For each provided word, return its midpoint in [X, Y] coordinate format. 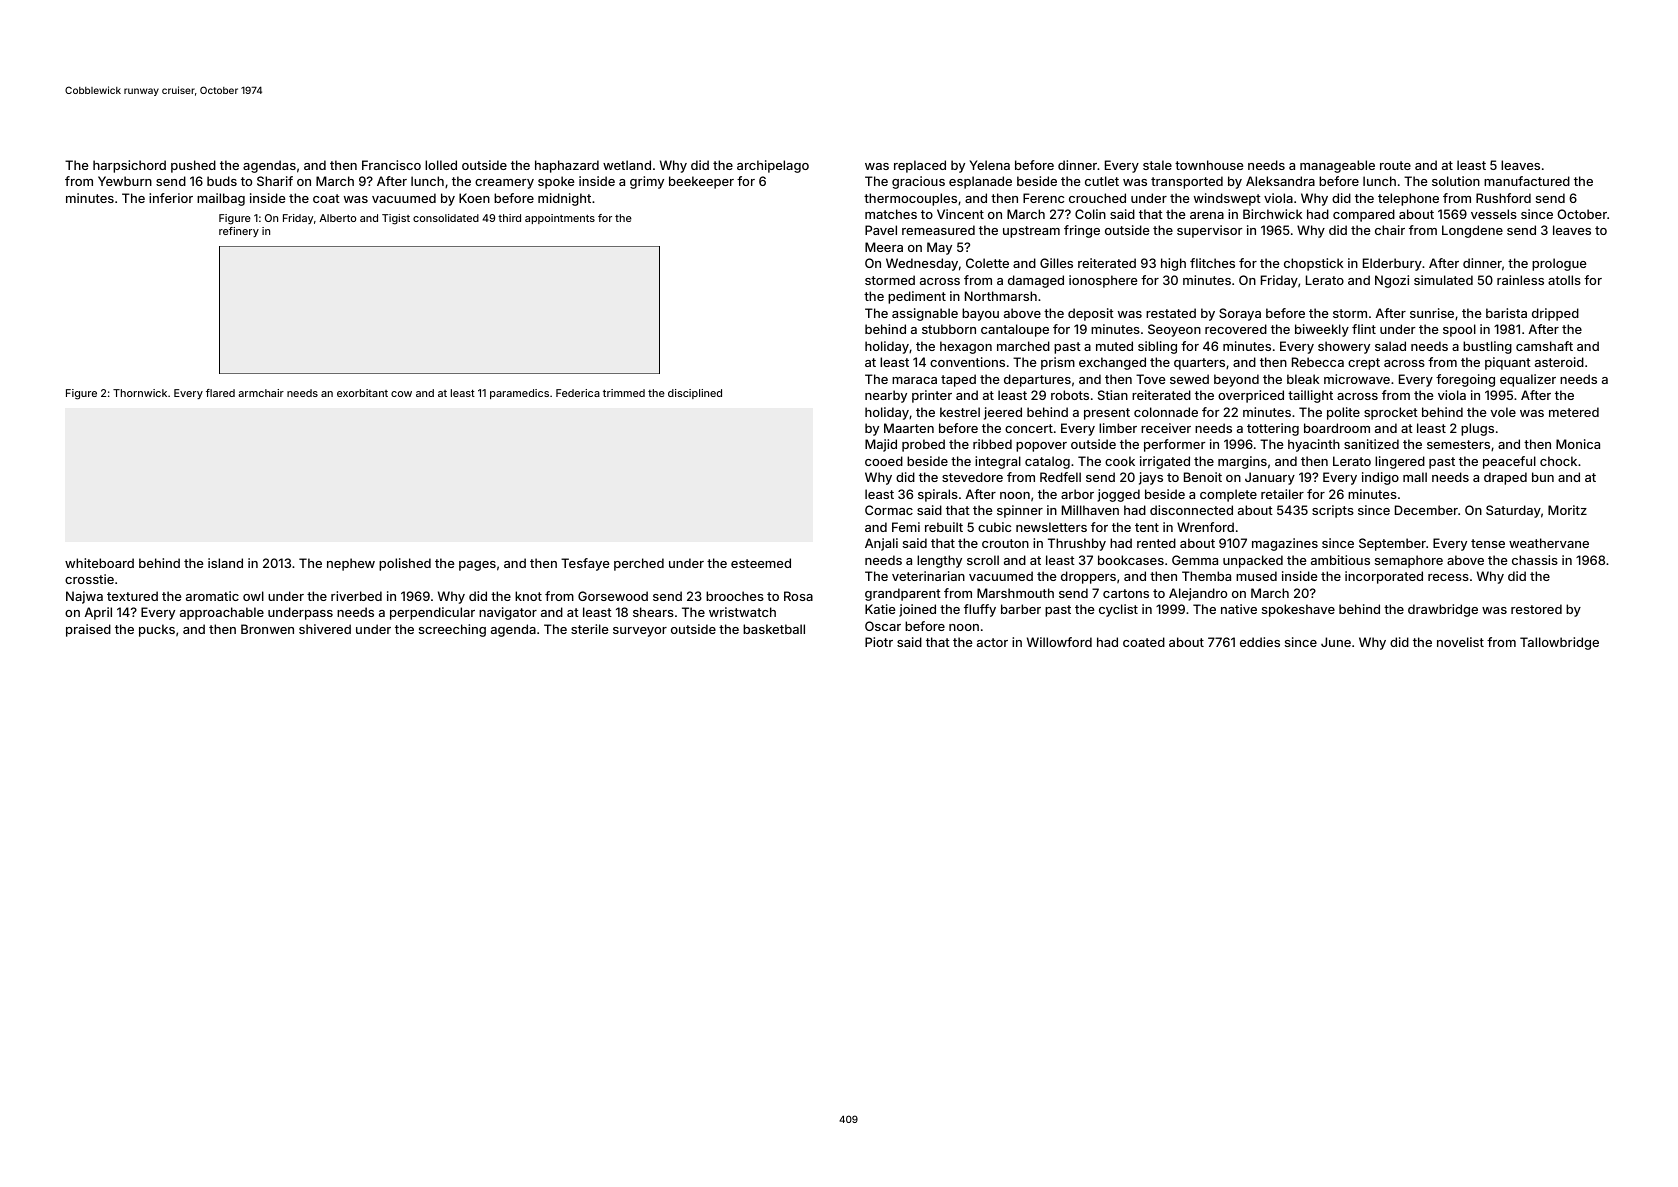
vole [1503, 412]
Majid [881, 445]
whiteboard [99, 563]
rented [1156, 543]
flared [220, 393]
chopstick [1313, 264]
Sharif [275, 181]
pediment [917, 297]
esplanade [980, 182]
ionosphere [1103, 281]
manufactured [1527, 181]
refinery [239, 232]
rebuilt [944, 527]
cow [401, 394]
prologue [1559, 264]
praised [88, 630]
